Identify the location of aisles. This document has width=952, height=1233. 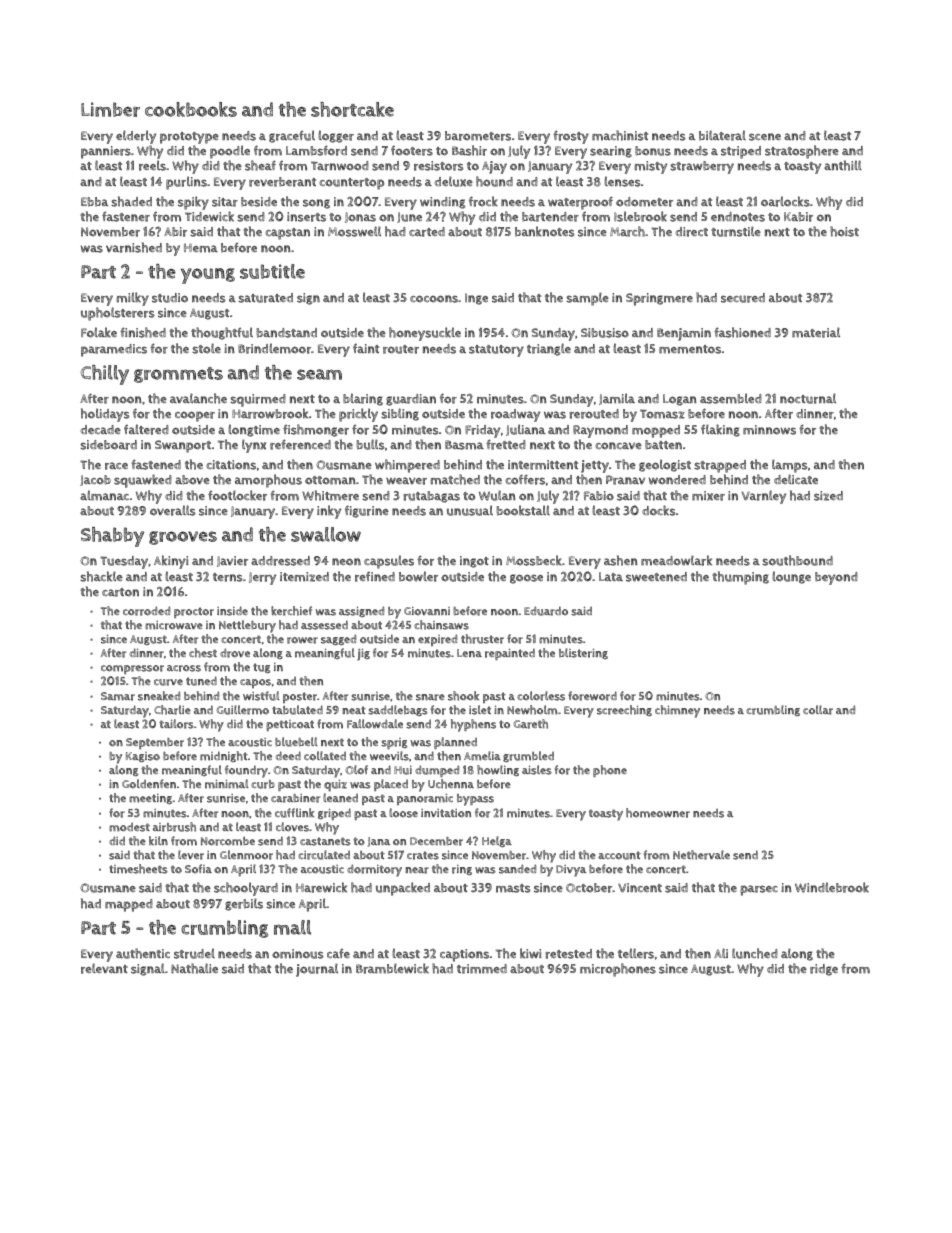
(537, 770).
